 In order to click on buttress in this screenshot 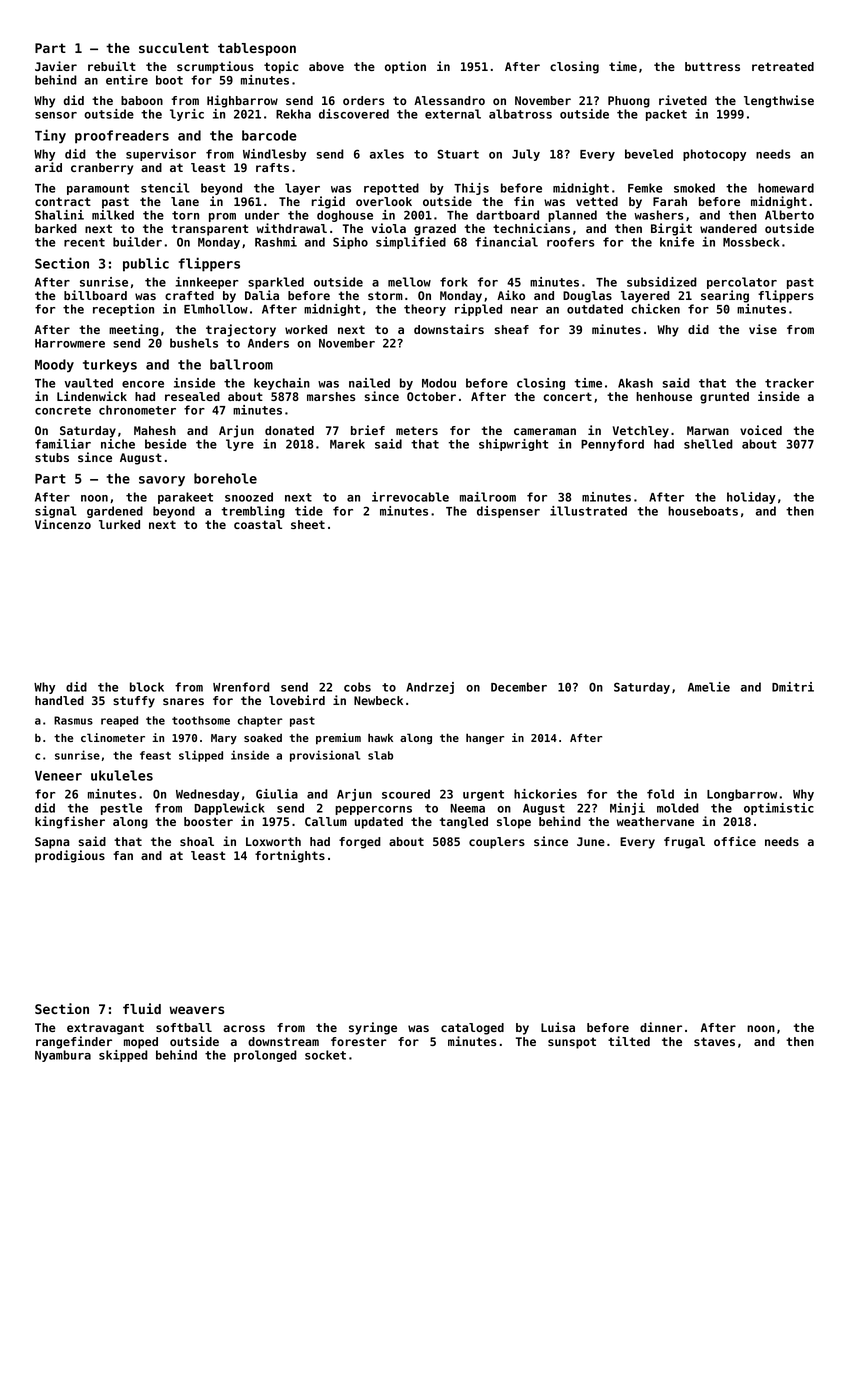, I will do `click(712, 66)`.
